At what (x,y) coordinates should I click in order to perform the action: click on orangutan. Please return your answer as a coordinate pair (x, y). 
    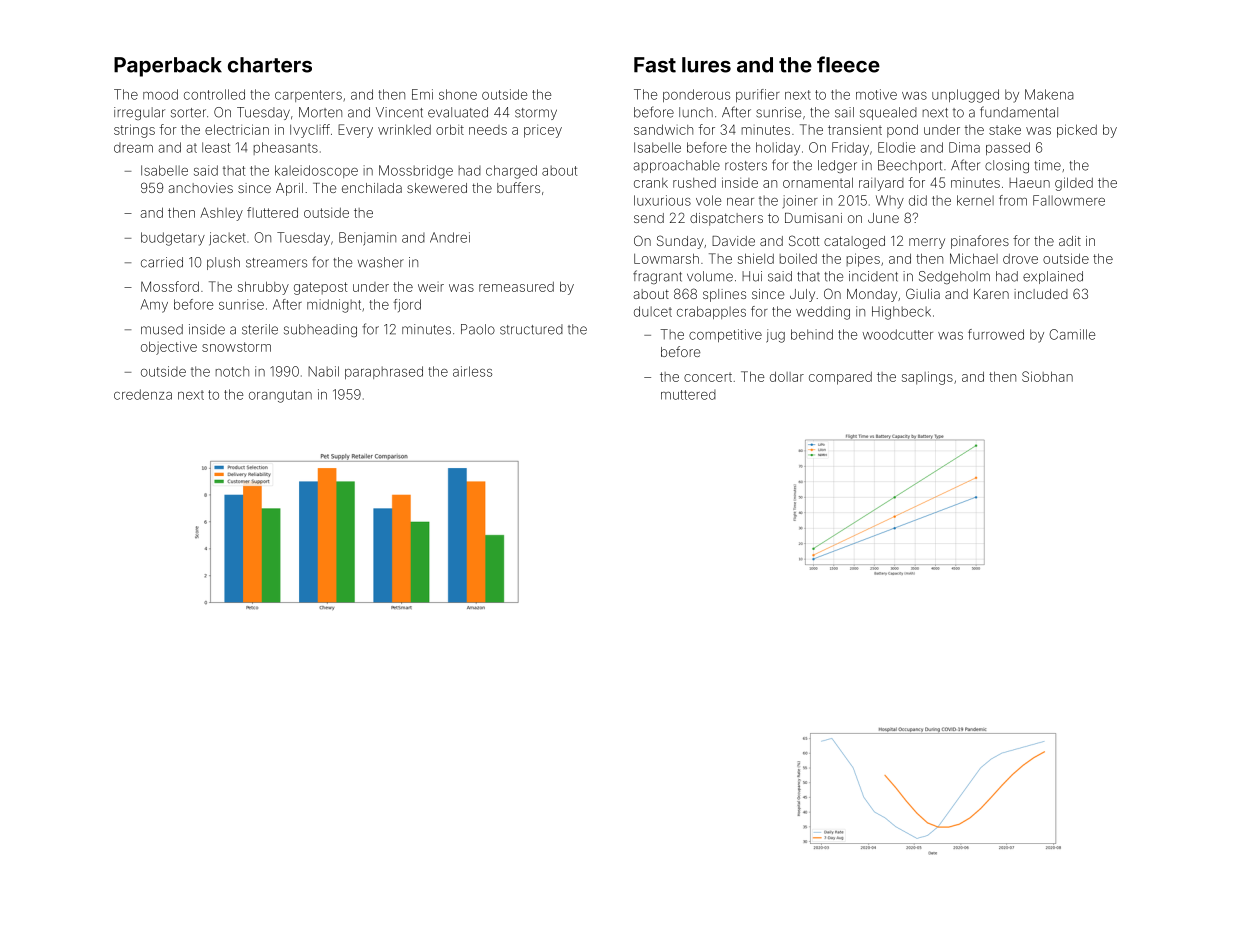
    Looking at the image, I should click on (280, 396).
